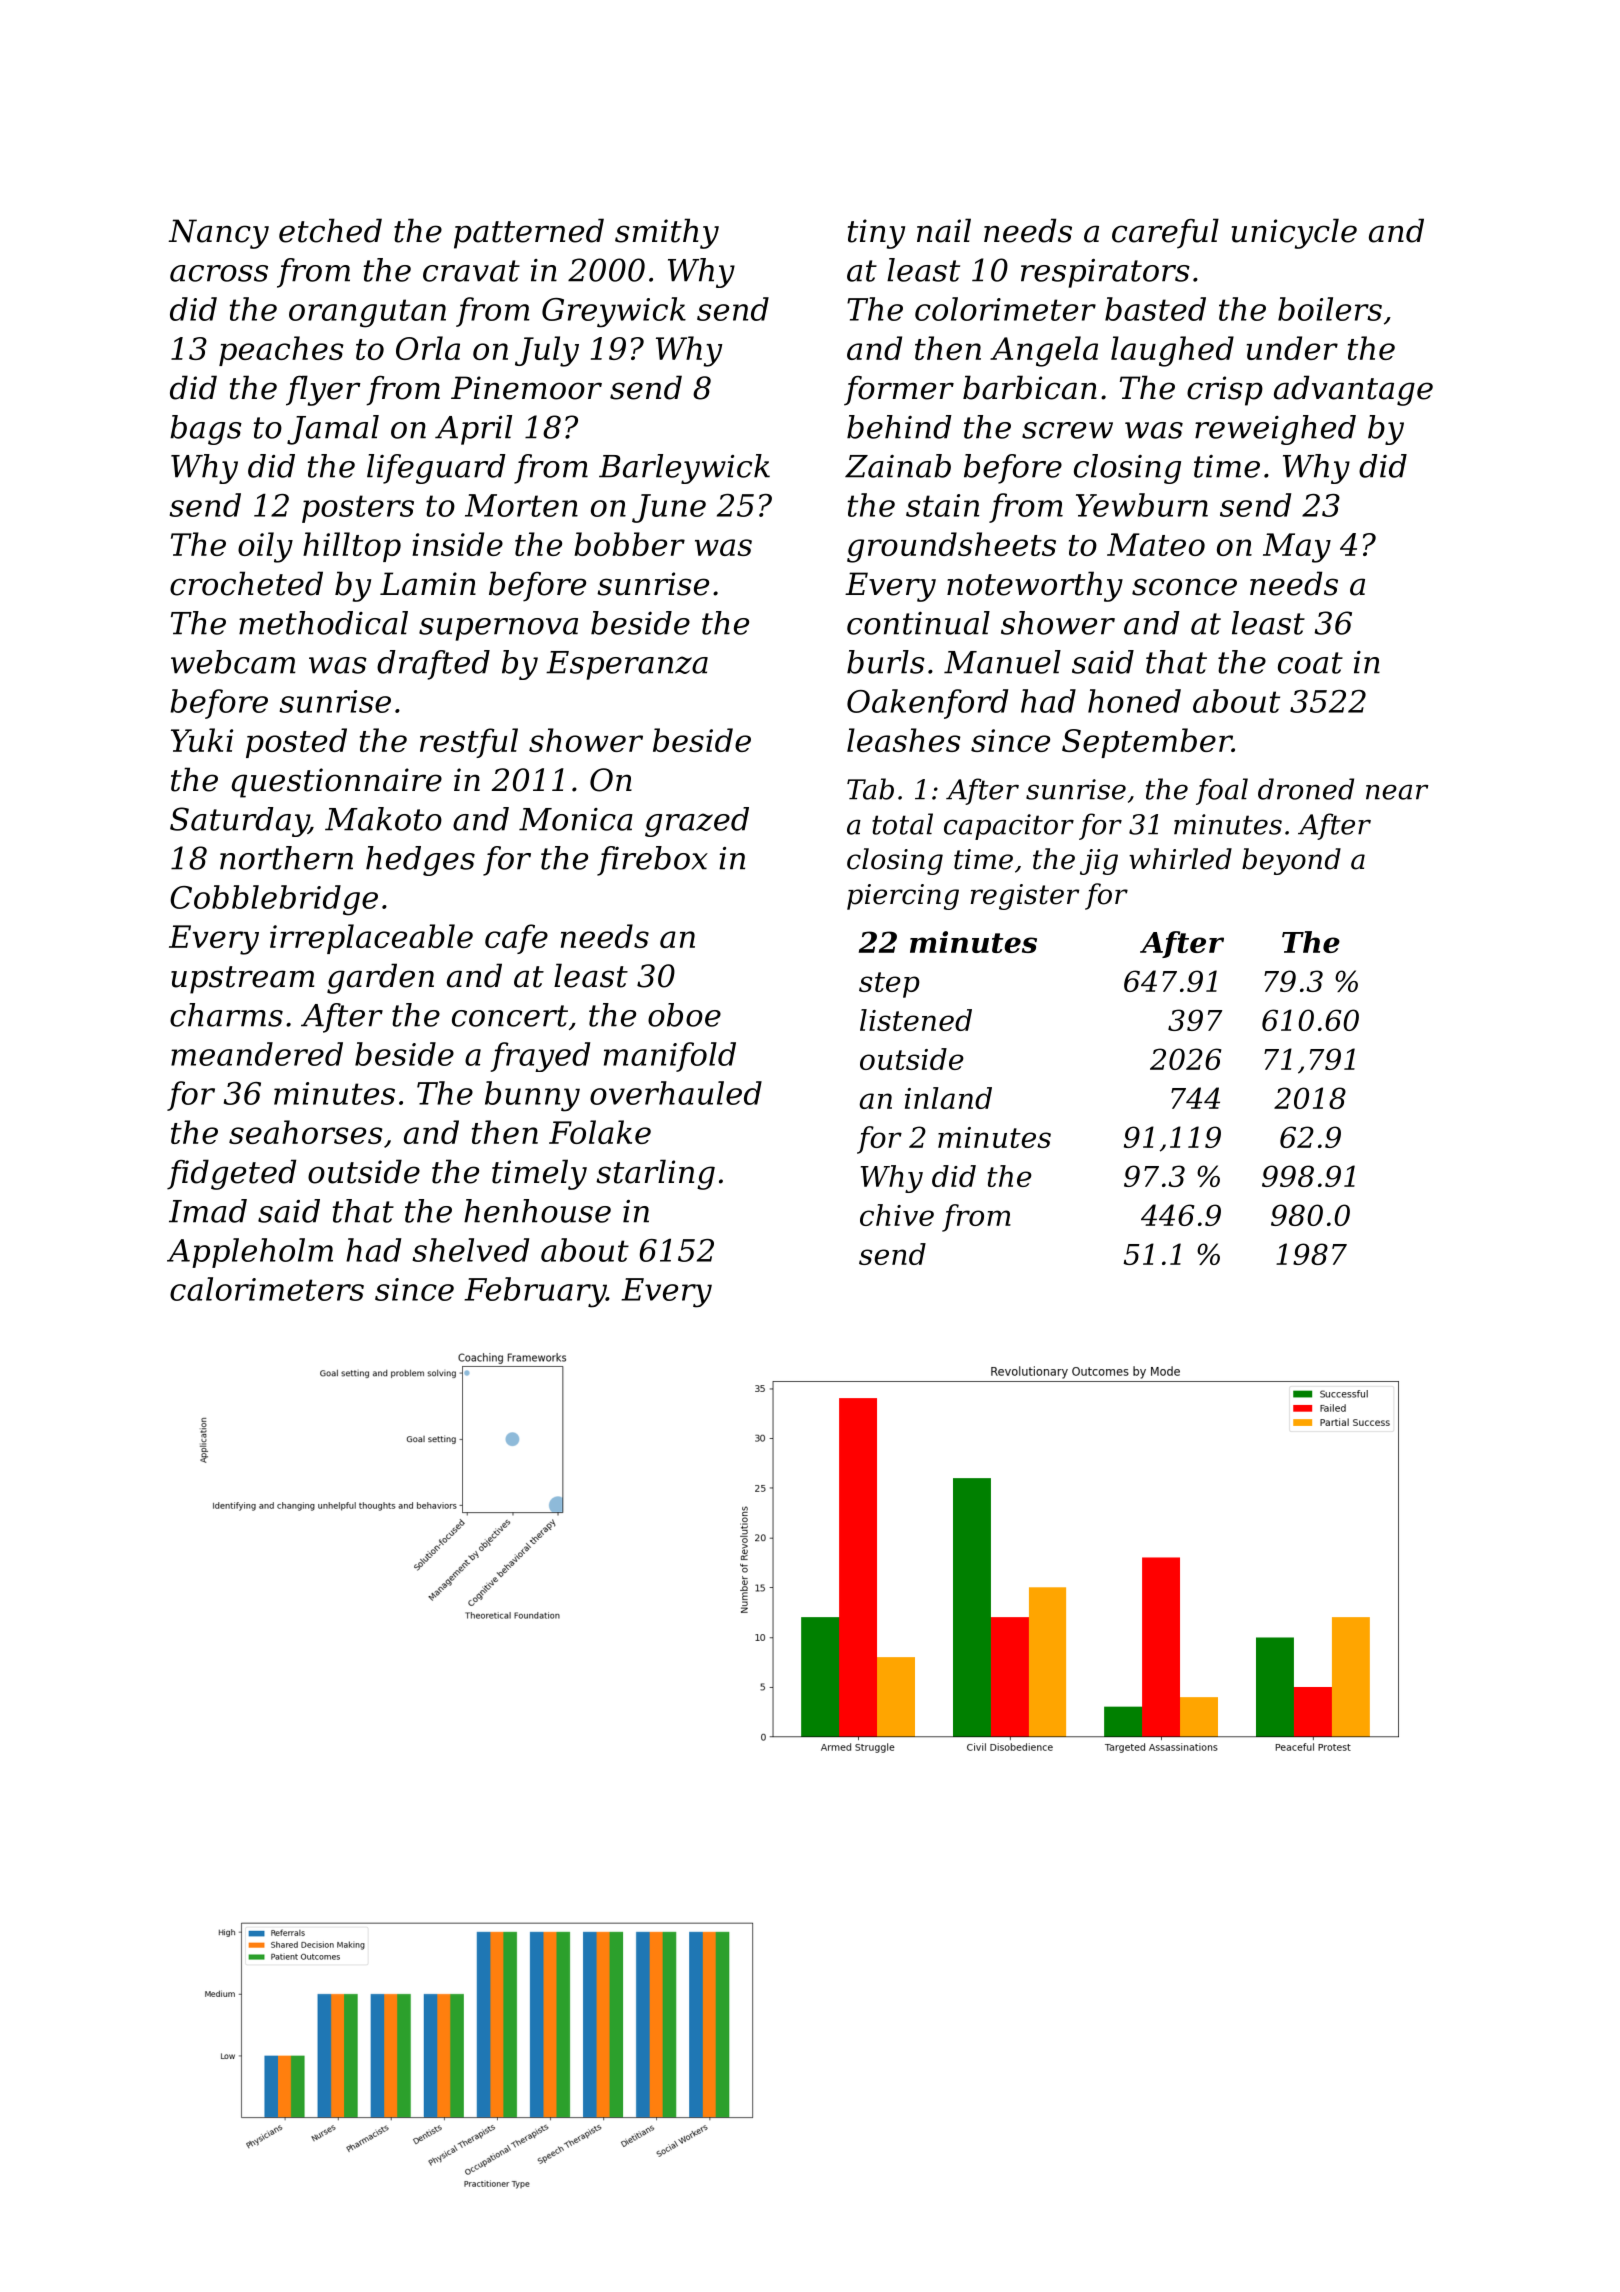 Image resolution: width=1620 pixels, height=2292 pixels. I want to click on Esperanza, so click(627, 665).
